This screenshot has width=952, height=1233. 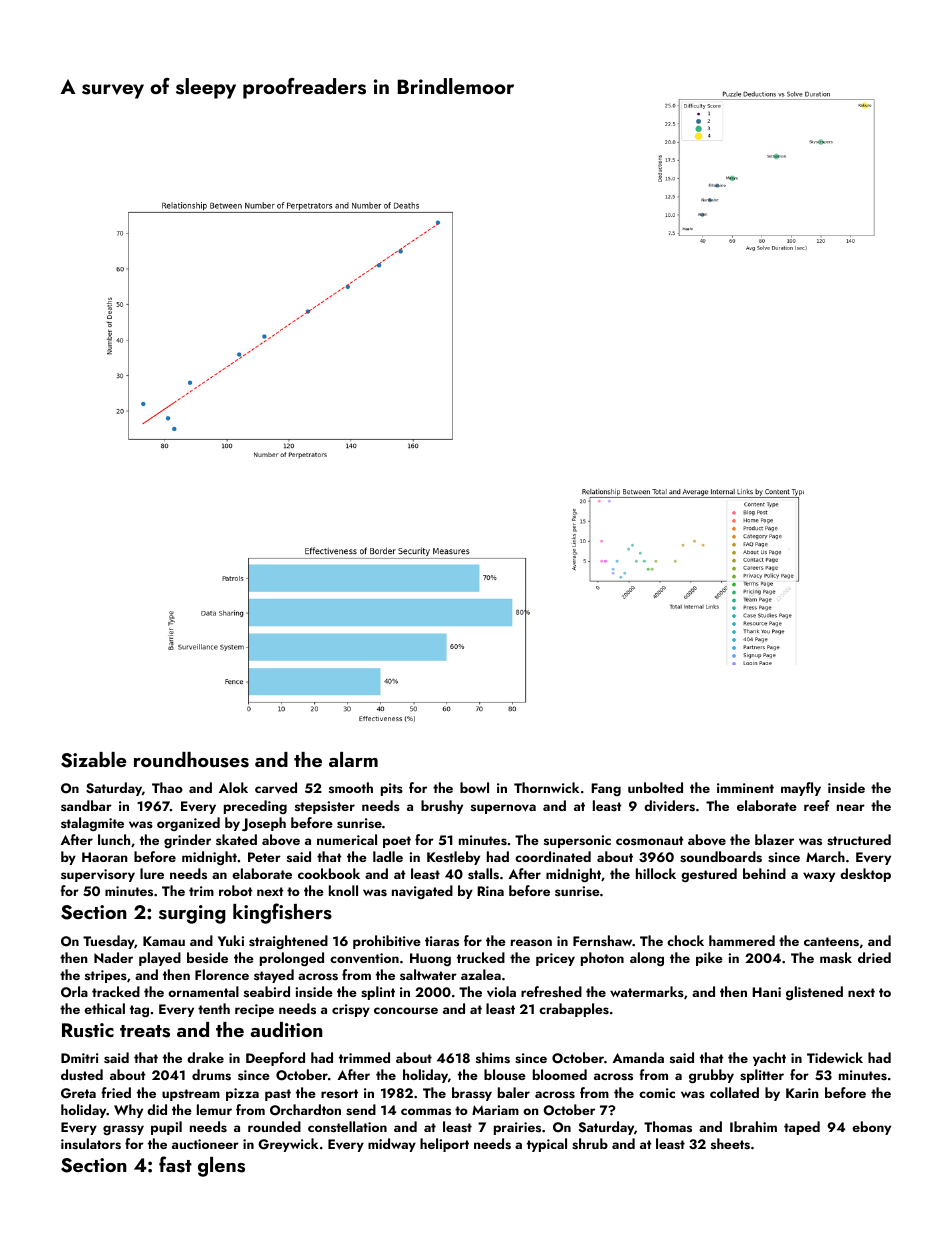 What do you see at coordinates (835, 1057) in the screenshot?
I see `Tidewick` at bounding box center [835, 1057].
